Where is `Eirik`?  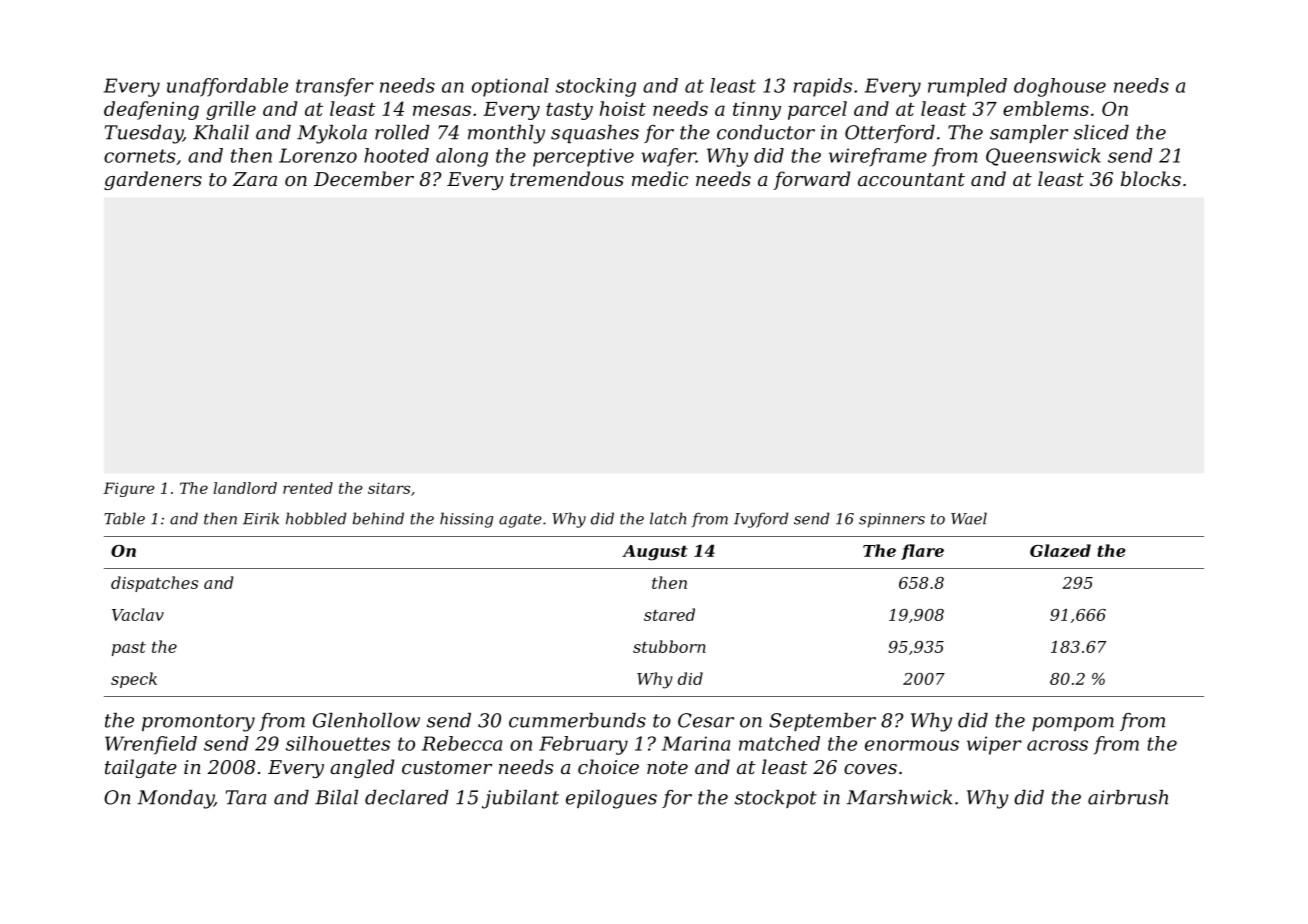 Eirik is located at coordinates (261, 518).
